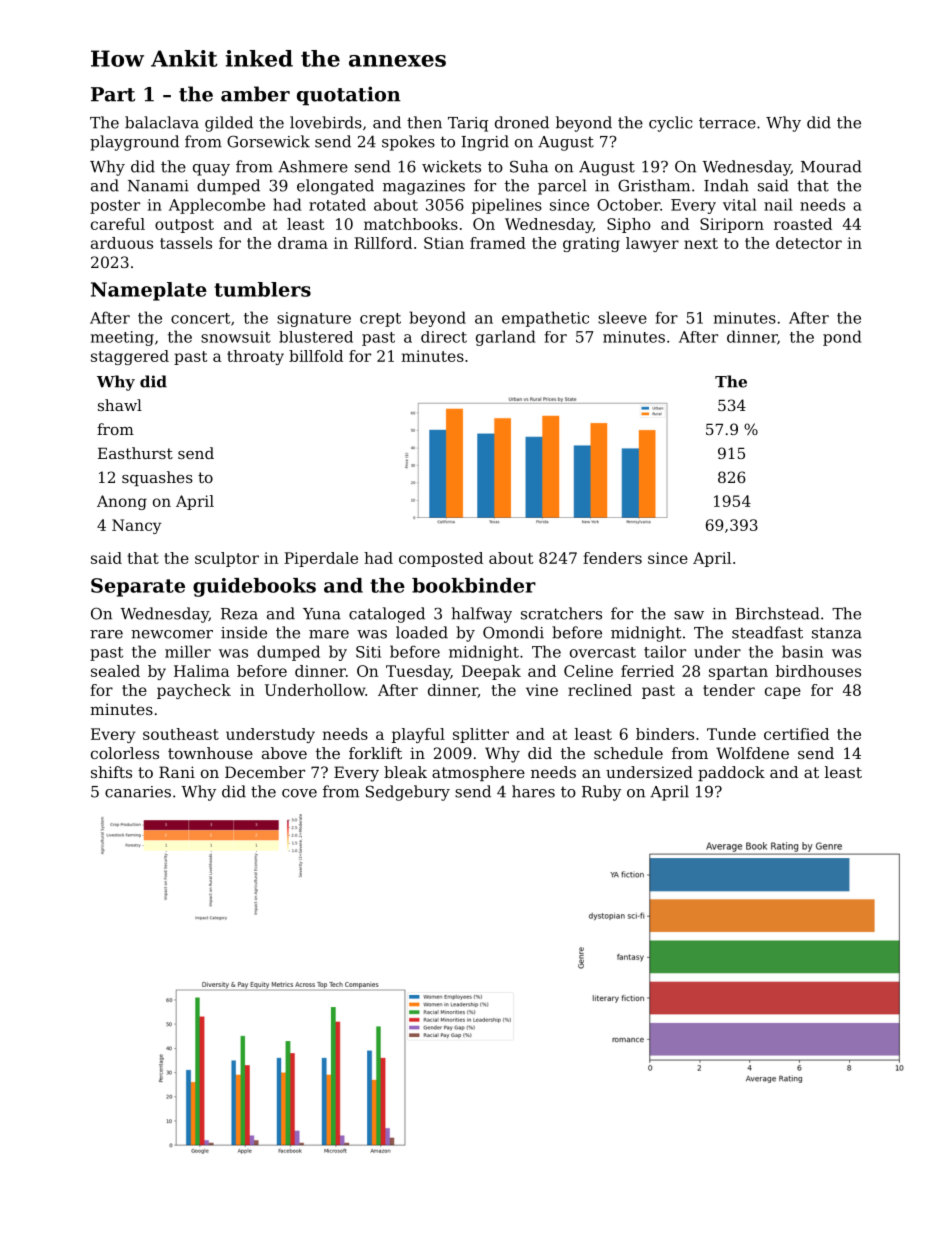  I want to click on composted, so click(441, 559).
